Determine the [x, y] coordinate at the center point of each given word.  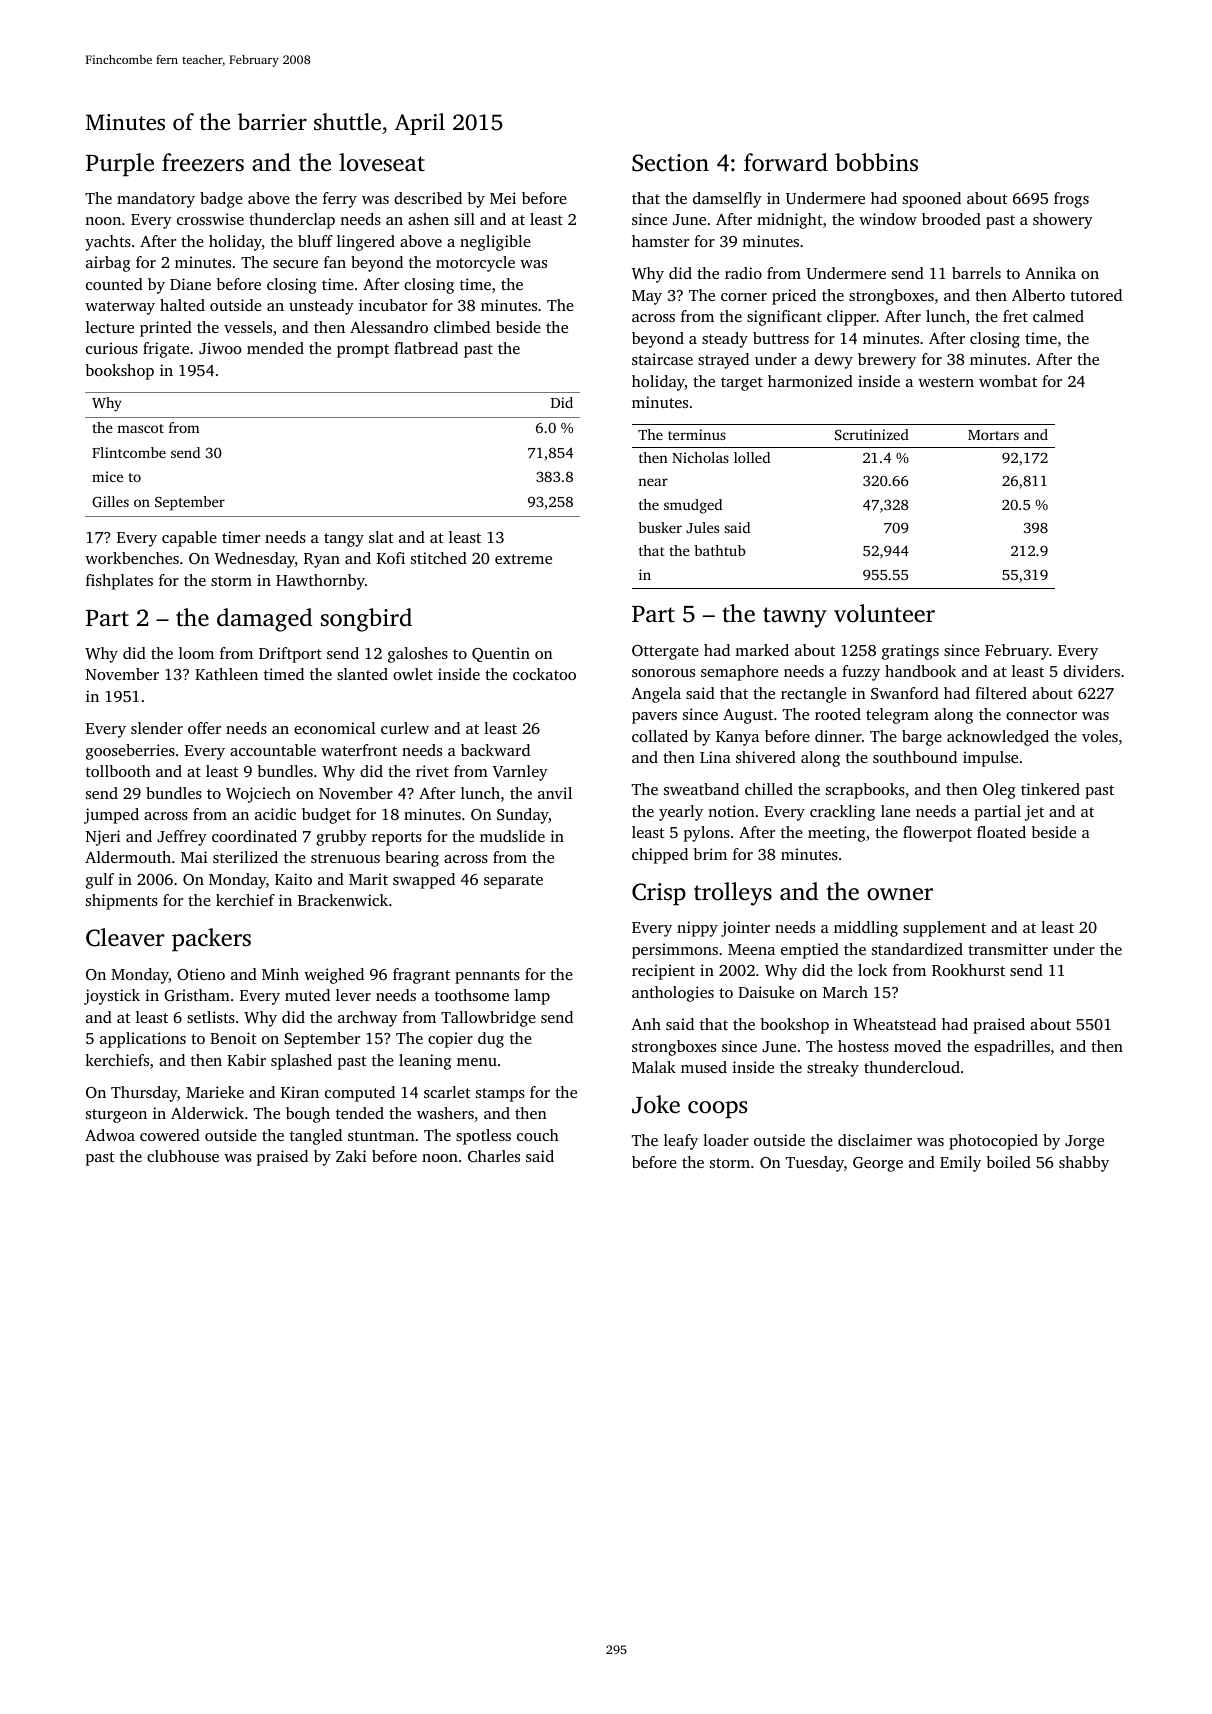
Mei [503, 198]
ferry [340, 200]
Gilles [110, 501]
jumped [111, 816]
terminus [697, 434]
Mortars [993, 435]
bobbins [876, 162]
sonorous [663, 673]
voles [1100, 736]
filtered [1001, 693]
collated [660, 736]
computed [360, 1094]
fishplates [119, 582]
